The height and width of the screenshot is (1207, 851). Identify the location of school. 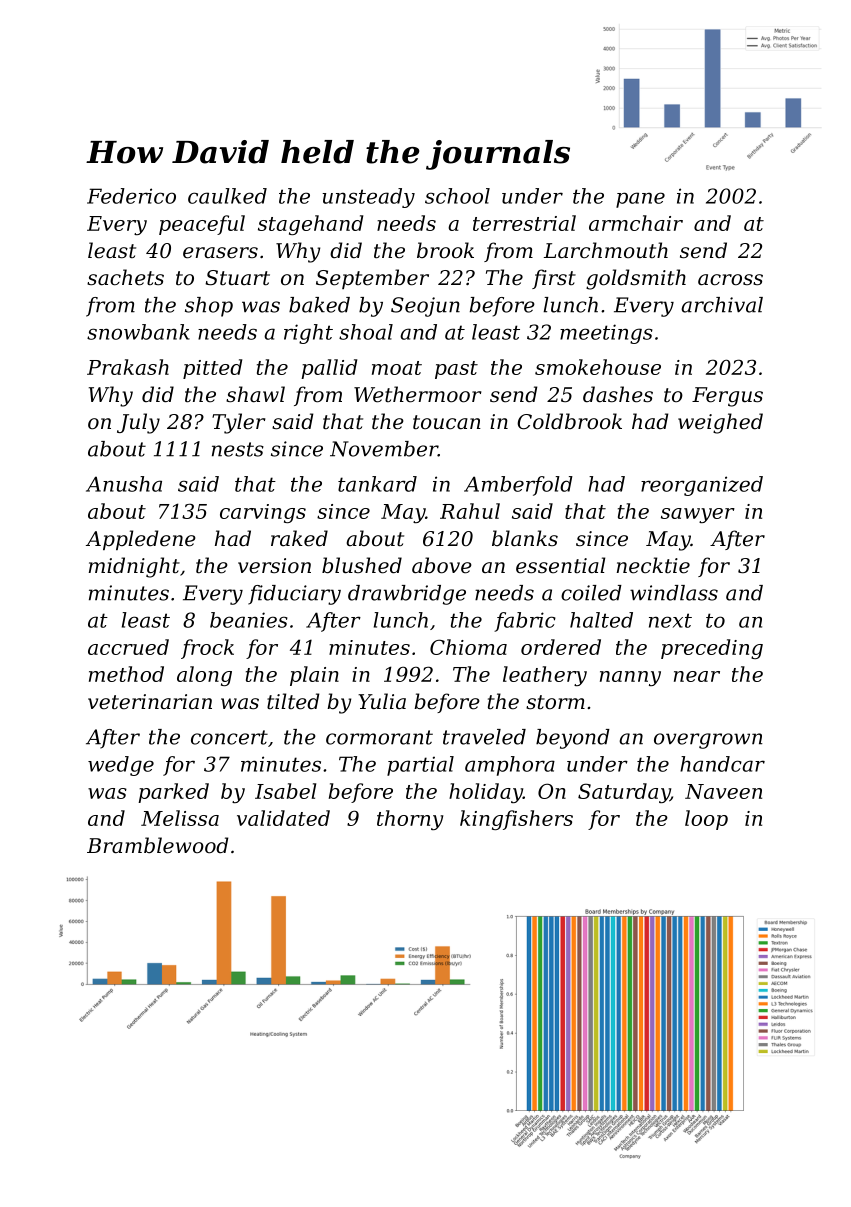
(457, 196).
